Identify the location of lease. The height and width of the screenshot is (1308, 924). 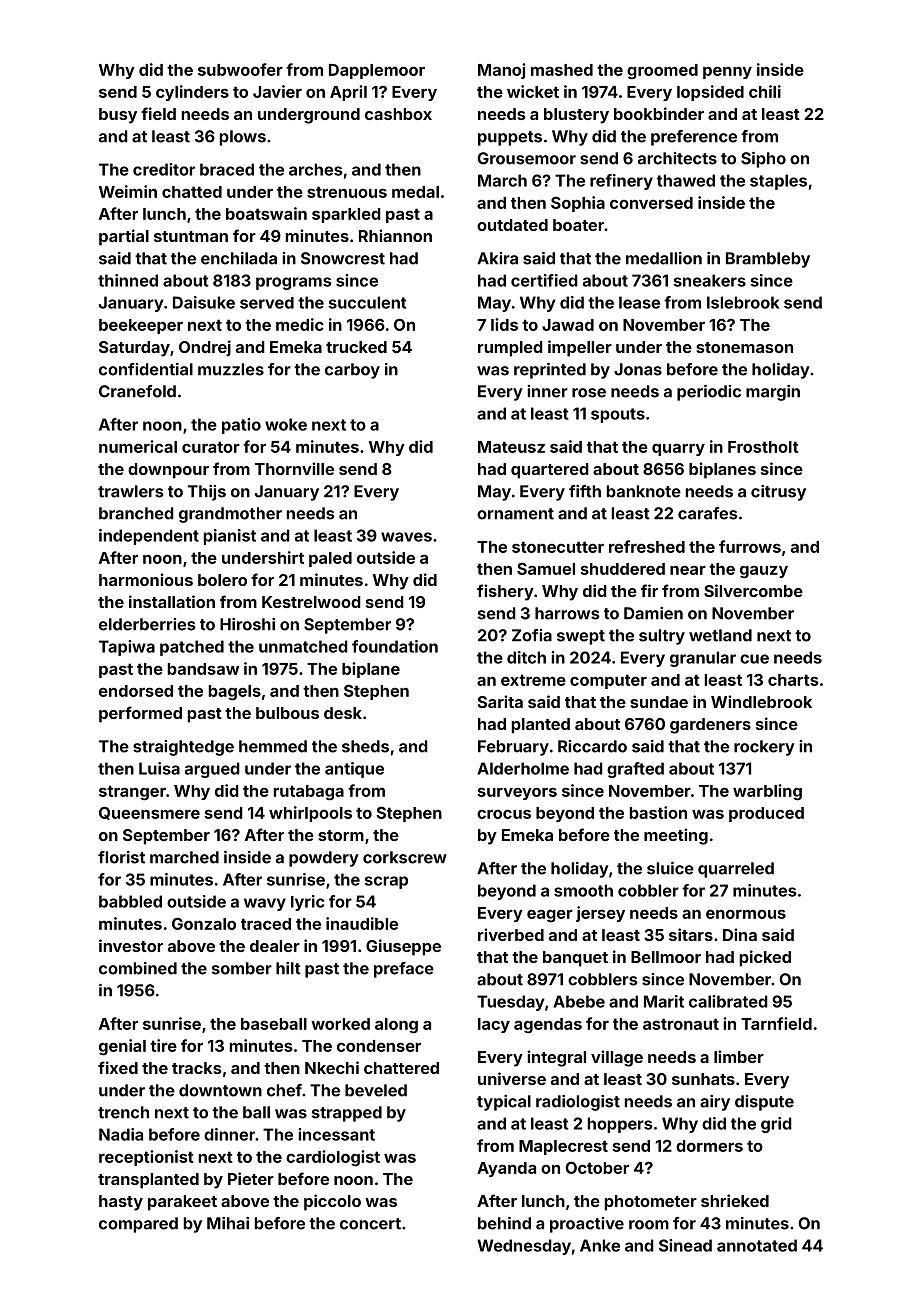
(639, 302).
